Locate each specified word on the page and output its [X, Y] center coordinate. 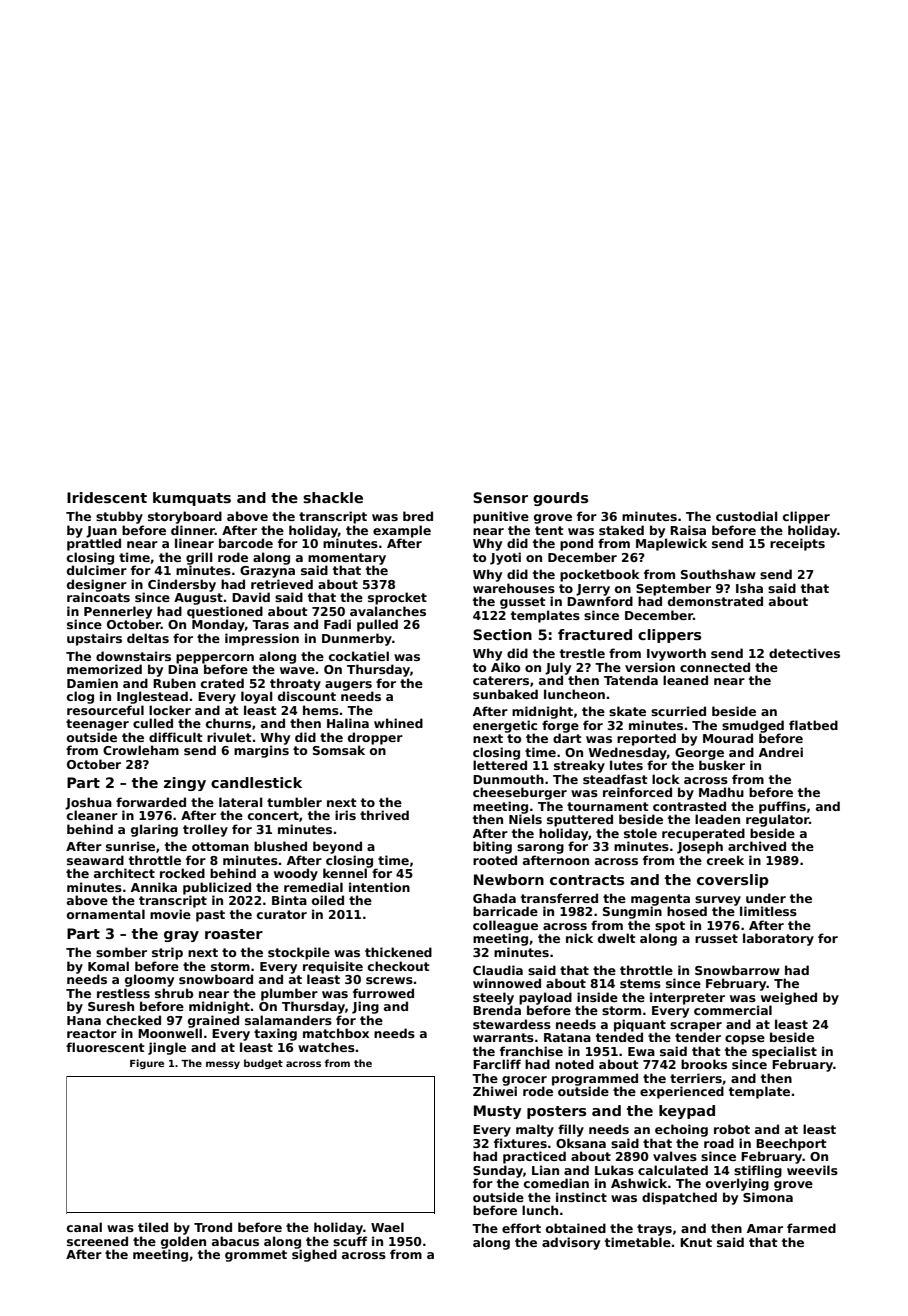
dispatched [679, 1198]
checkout [399, 966]
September [673, 589]
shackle [333, 497]
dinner [193, 530]
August [198, 599]
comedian [556, 1183]
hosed [687, 911]
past [210, 916]
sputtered [580, 820]
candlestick [256, 782]
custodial [747, 516]
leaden [717, 819]
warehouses [514, 588]
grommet [256, 1256]
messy [223, 1065]
